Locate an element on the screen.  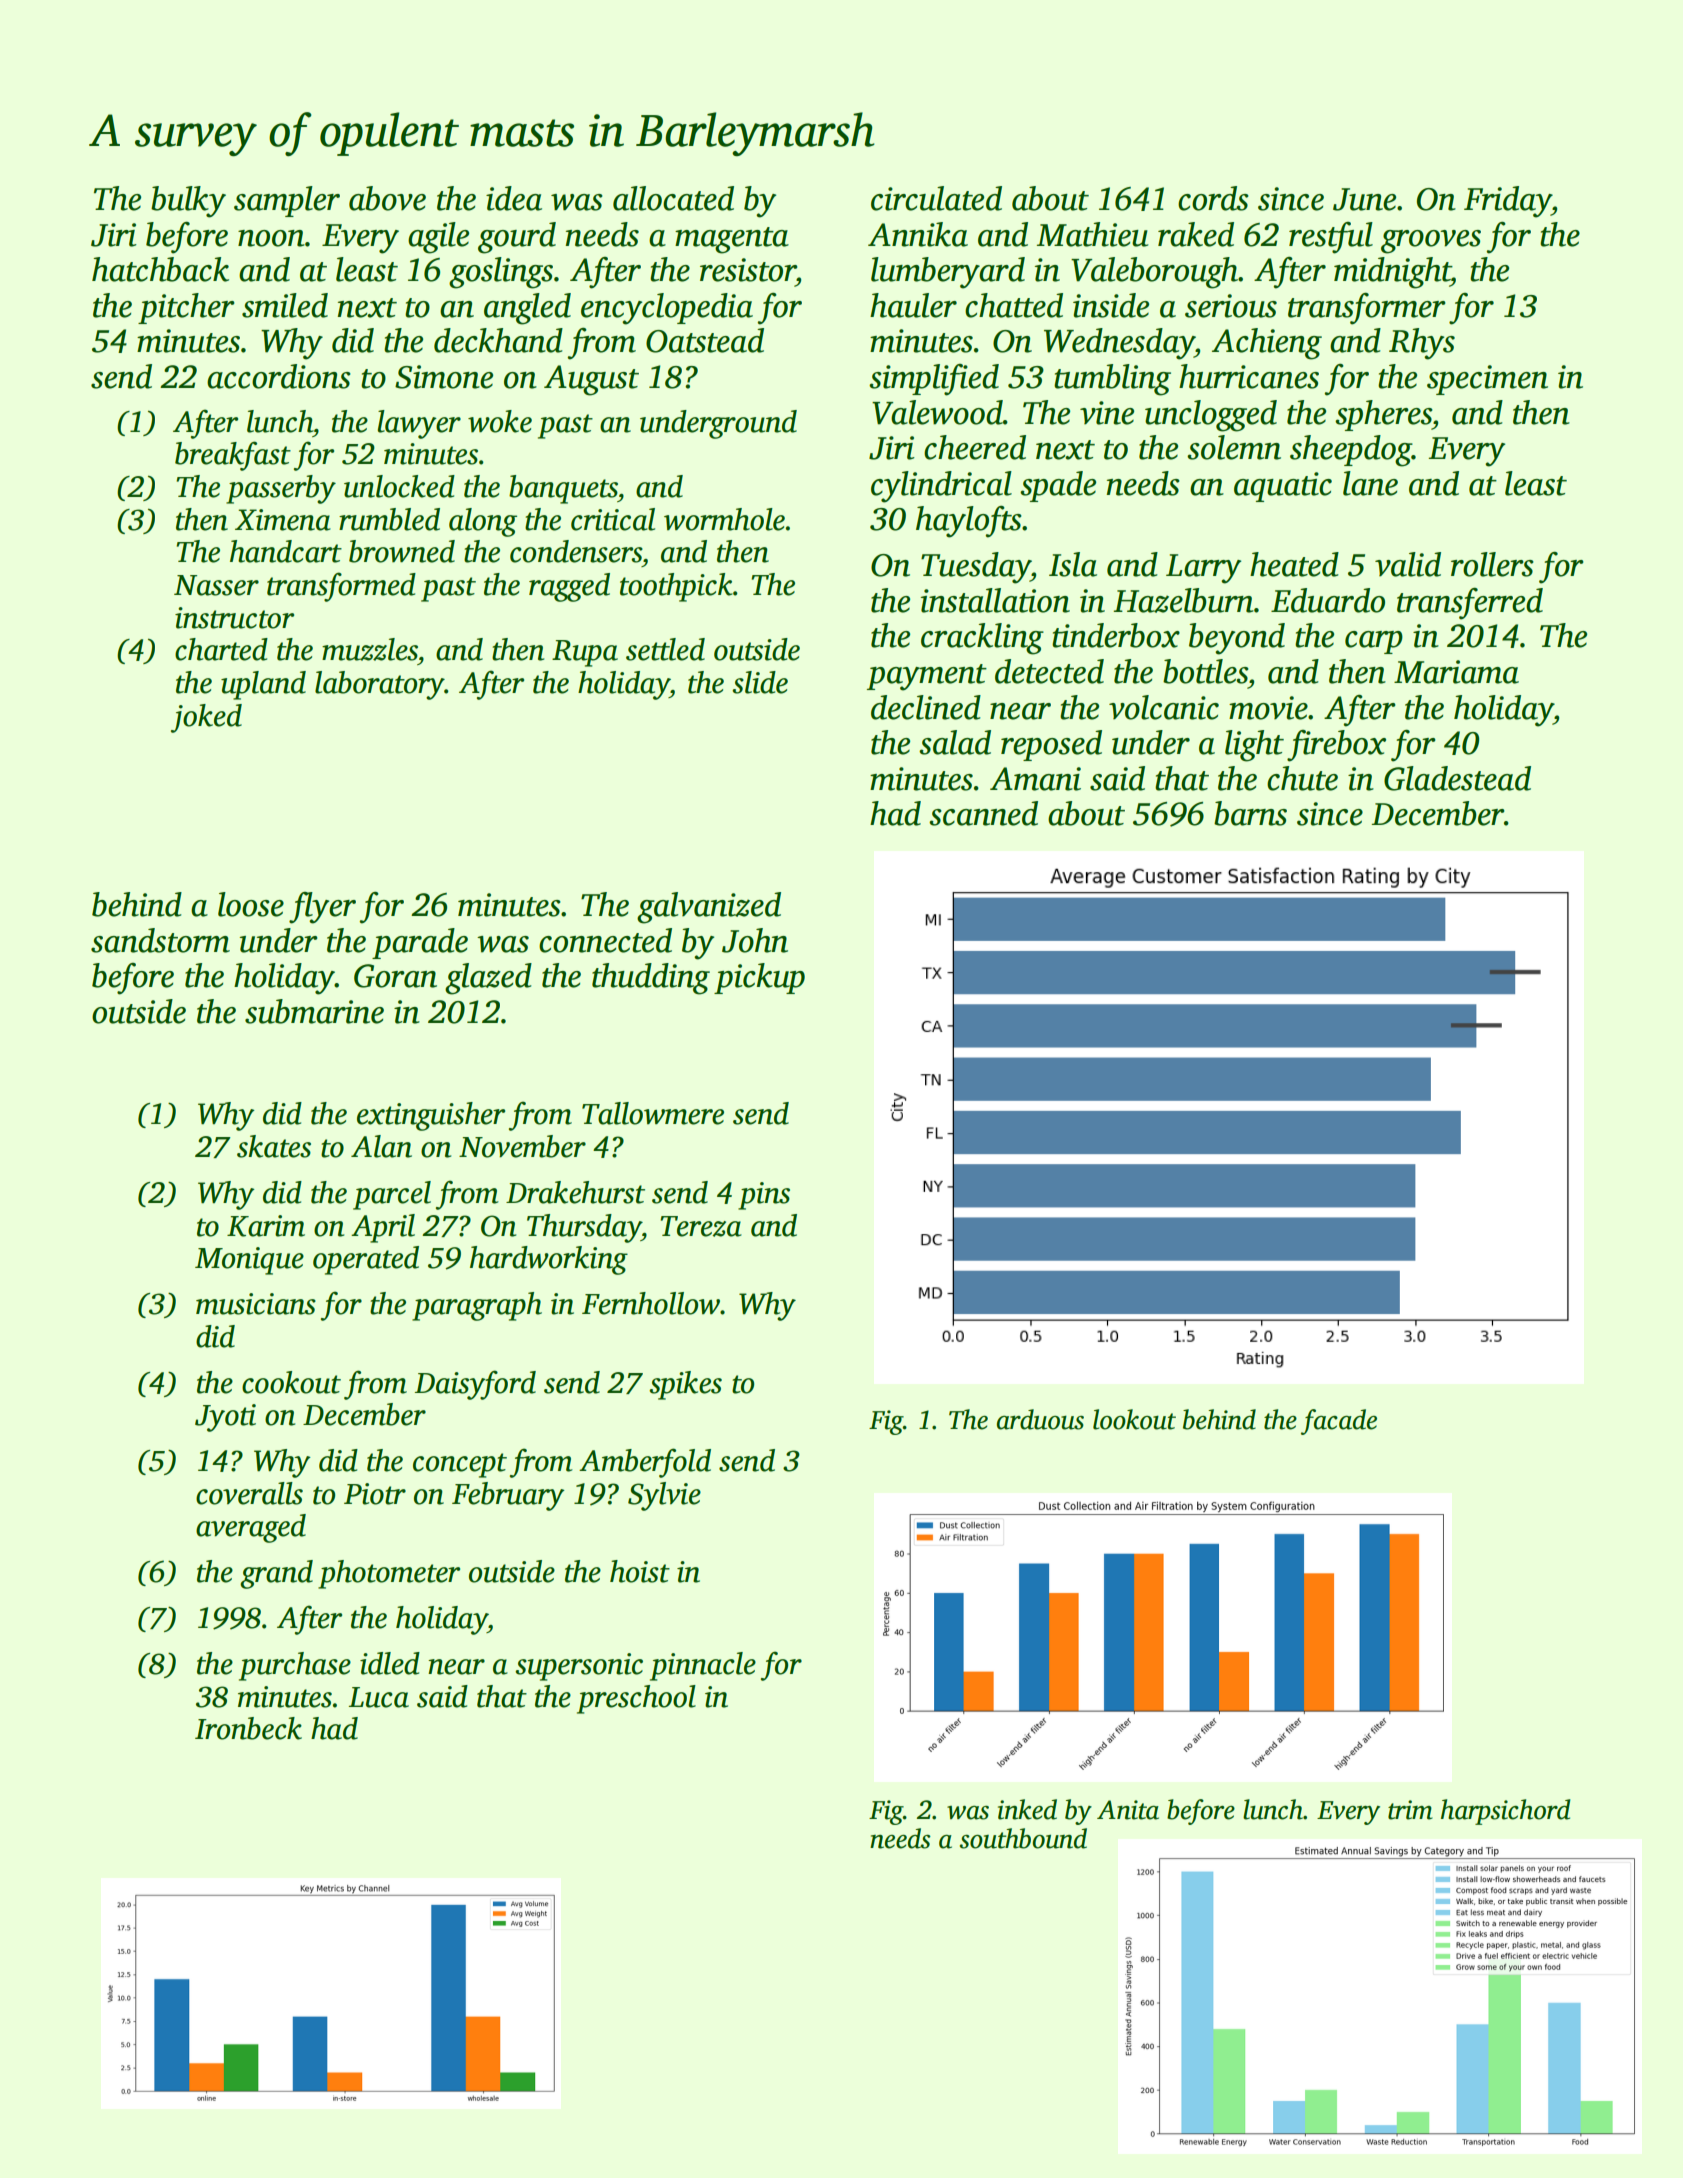
Jyoti is located at coordinates (225, 1418).
